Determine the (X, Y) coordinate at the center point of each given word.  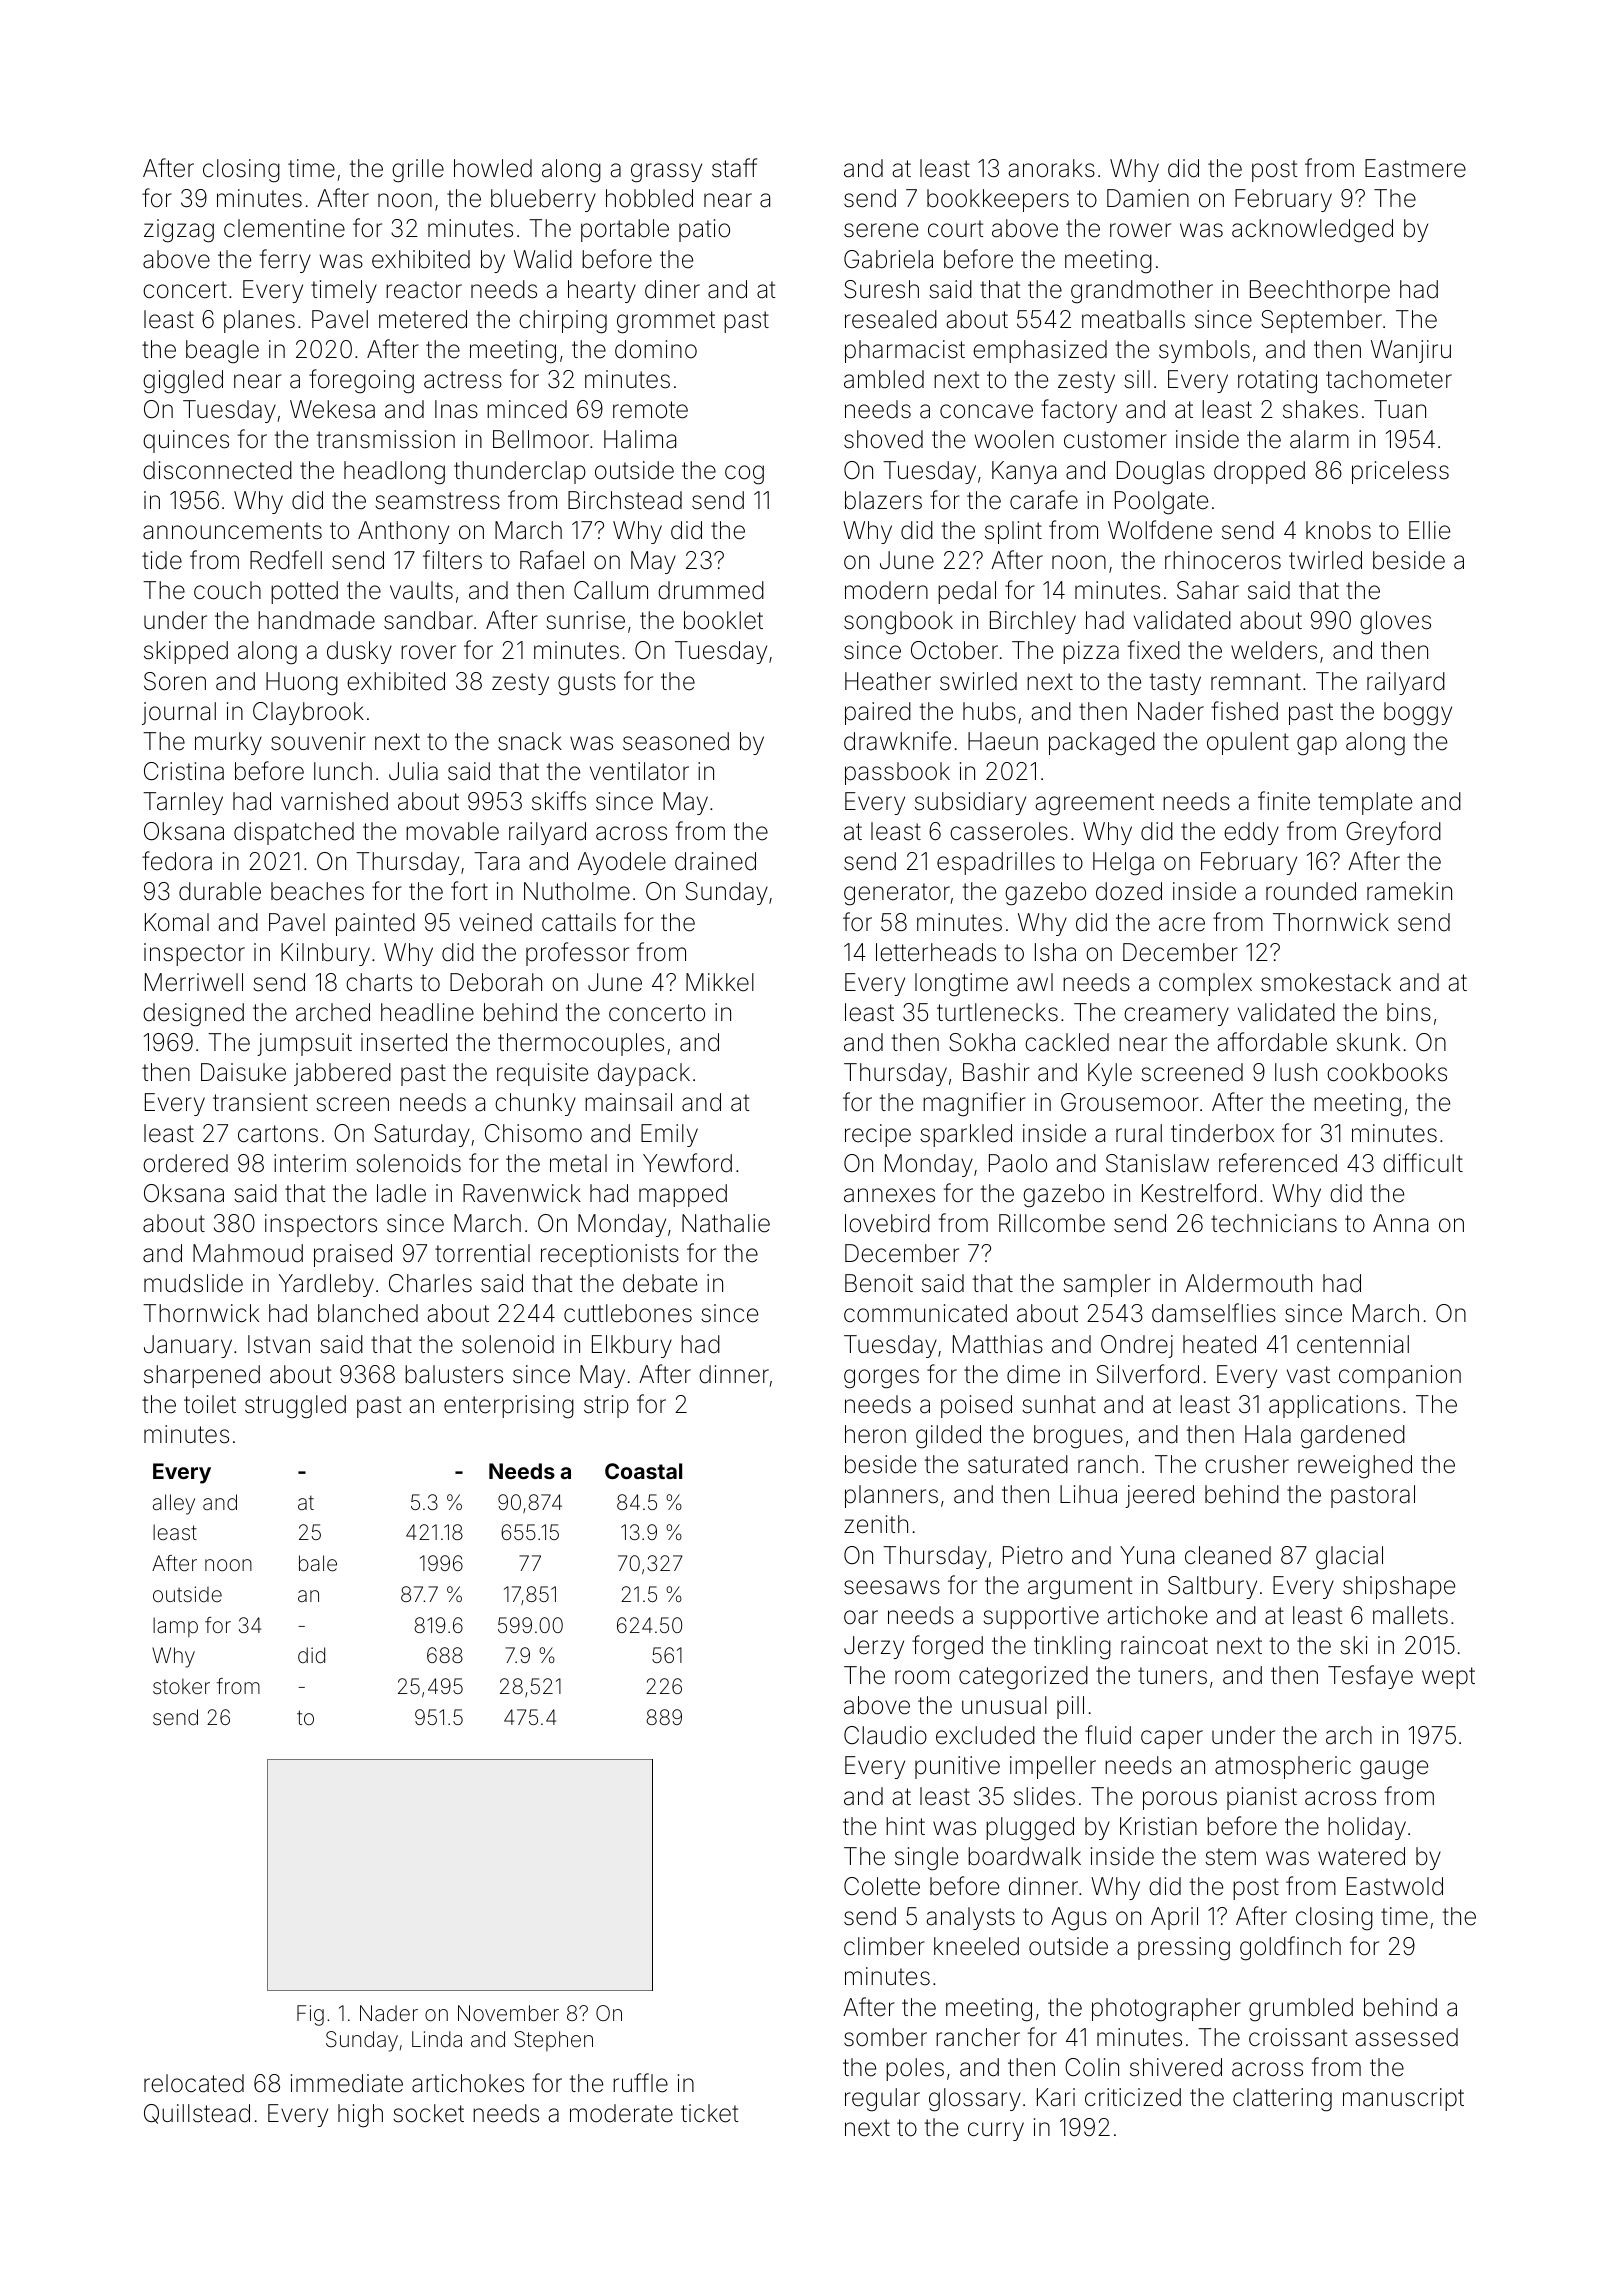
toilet (210, 1404)
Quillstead (197, 2114)
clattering (1282, 2100)
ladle (401, 1193)
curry (996, 2131)
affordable (1272, 1042)
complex (1205, 984)
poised (976, 1406)
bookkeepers (998, 200)
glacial (1349, 1558)
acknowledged (1312, 231)
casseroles (1009, 831)
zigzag (179, 231)
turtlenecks (997, 1012)
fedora (177, 861)
